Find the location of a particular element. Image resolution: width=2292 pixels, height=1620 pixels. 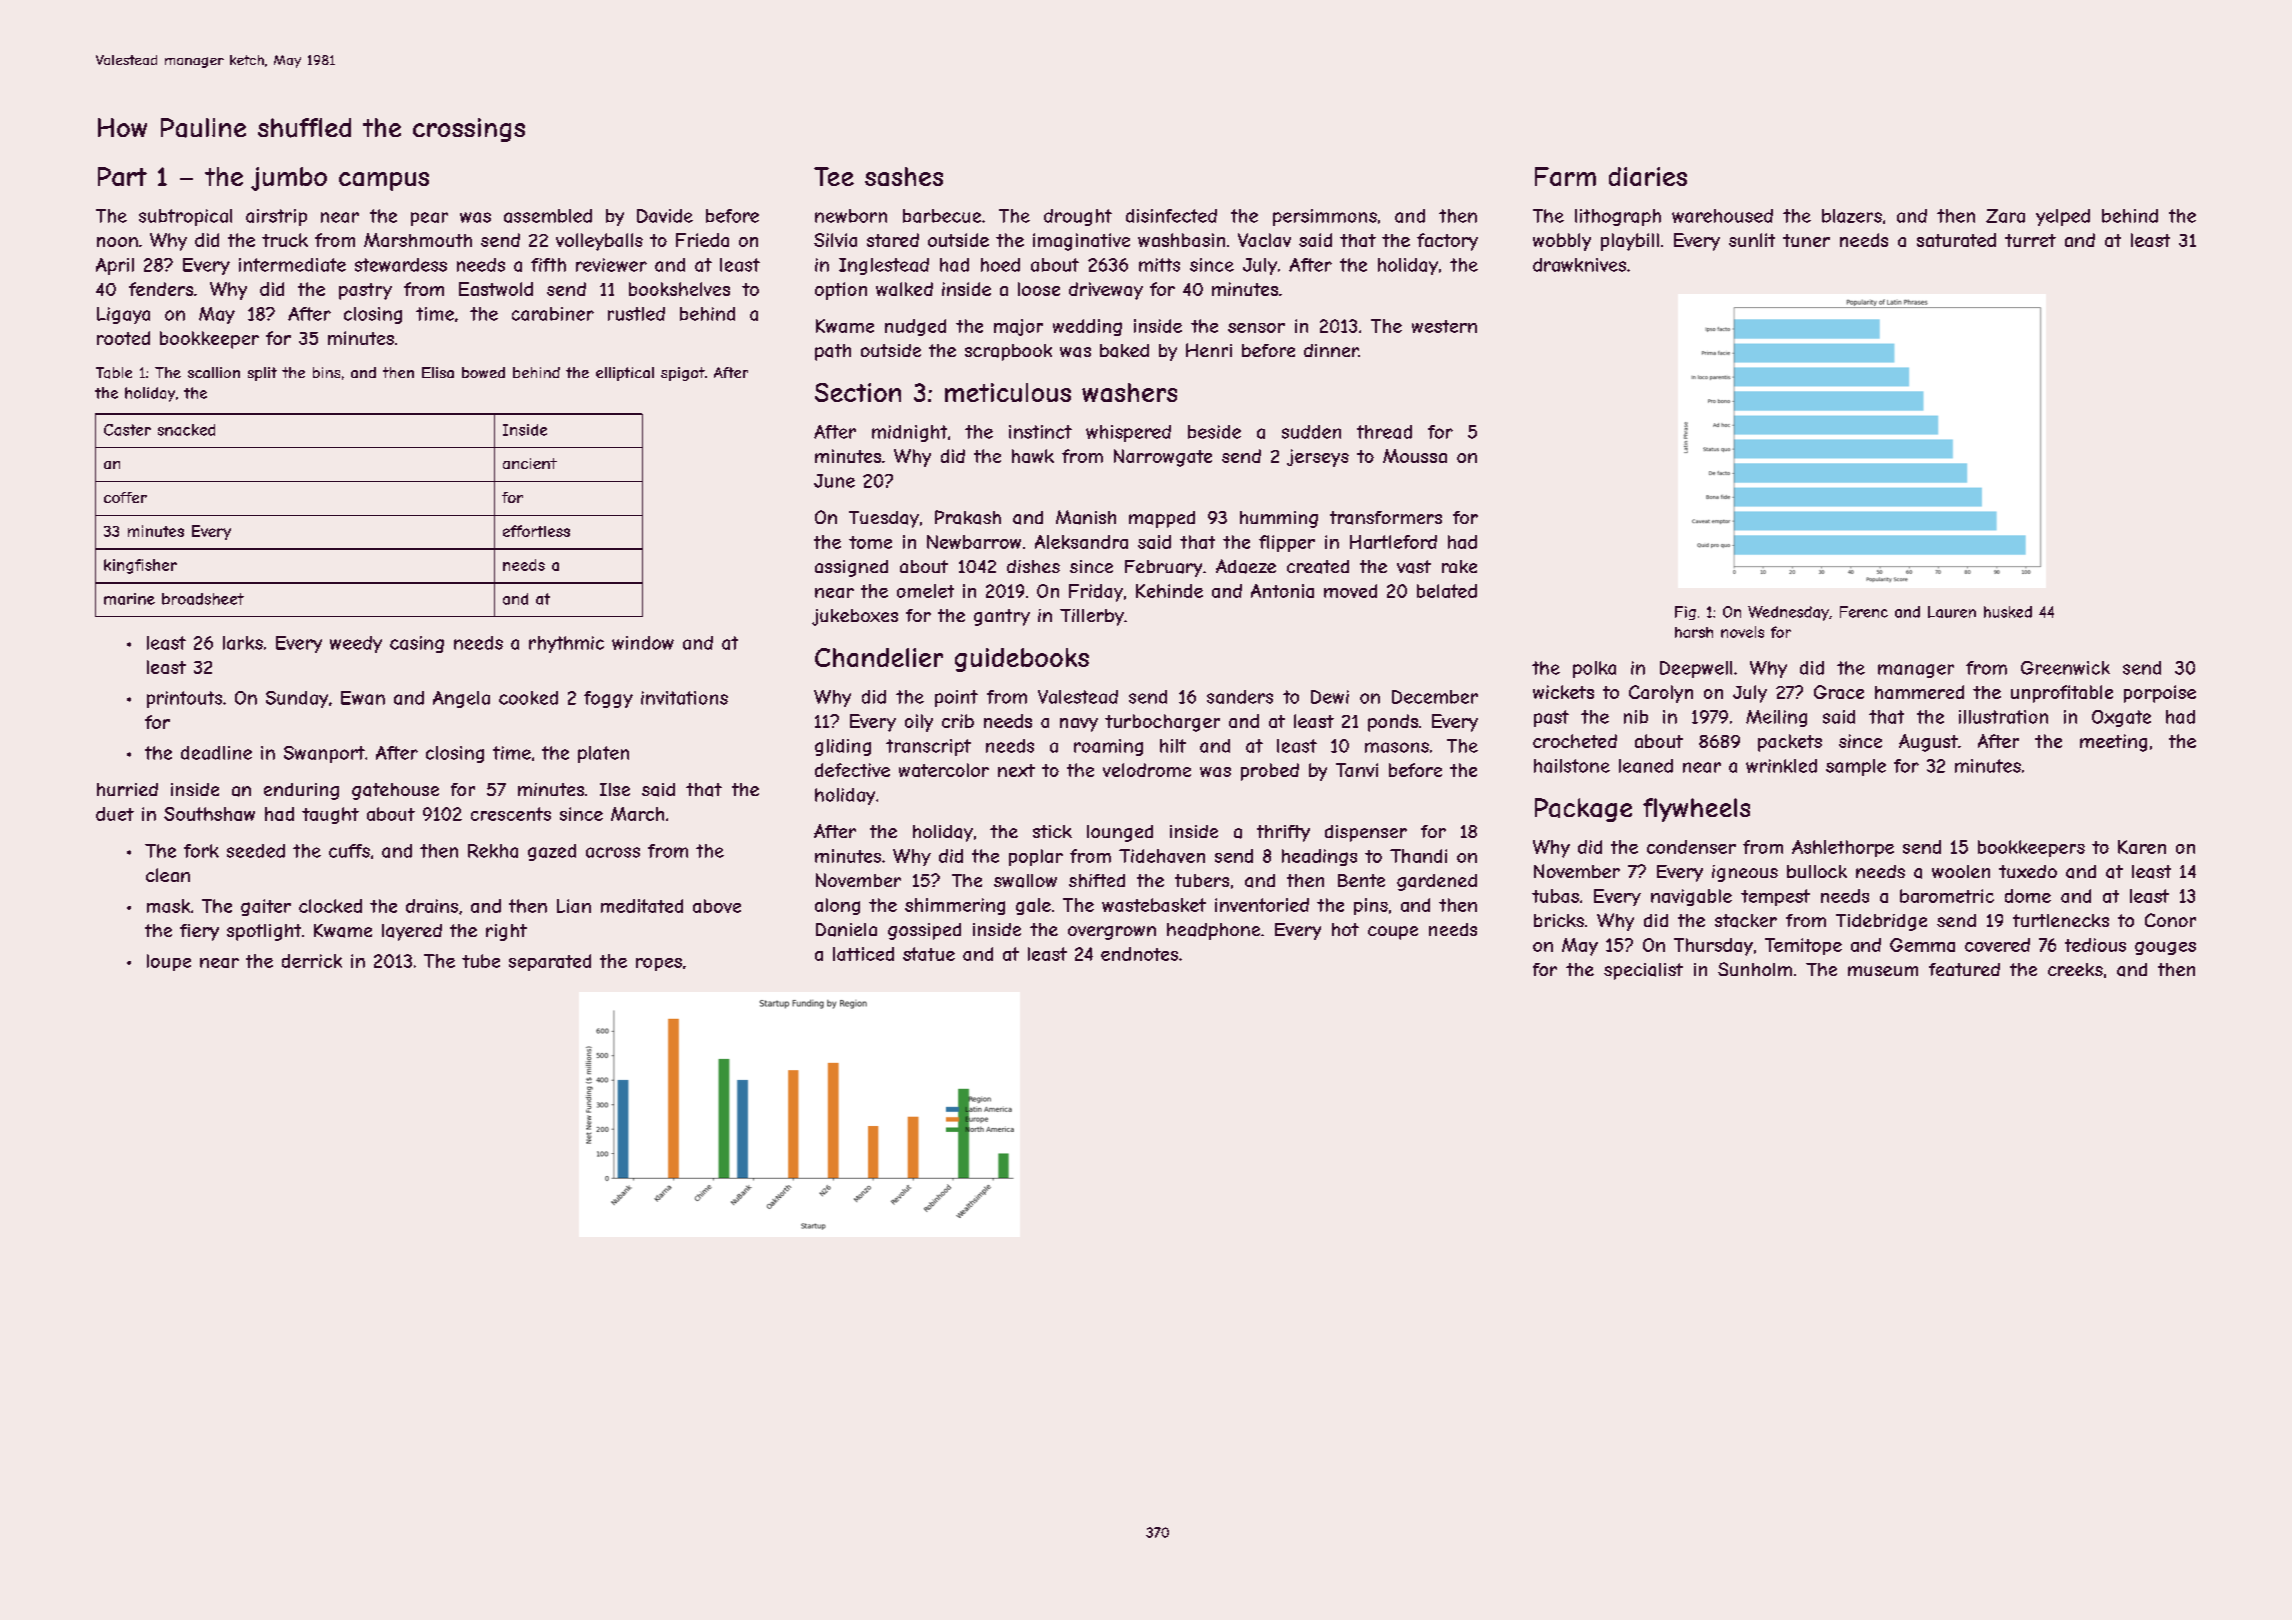

fiery is located at coordinates (199, 932).
